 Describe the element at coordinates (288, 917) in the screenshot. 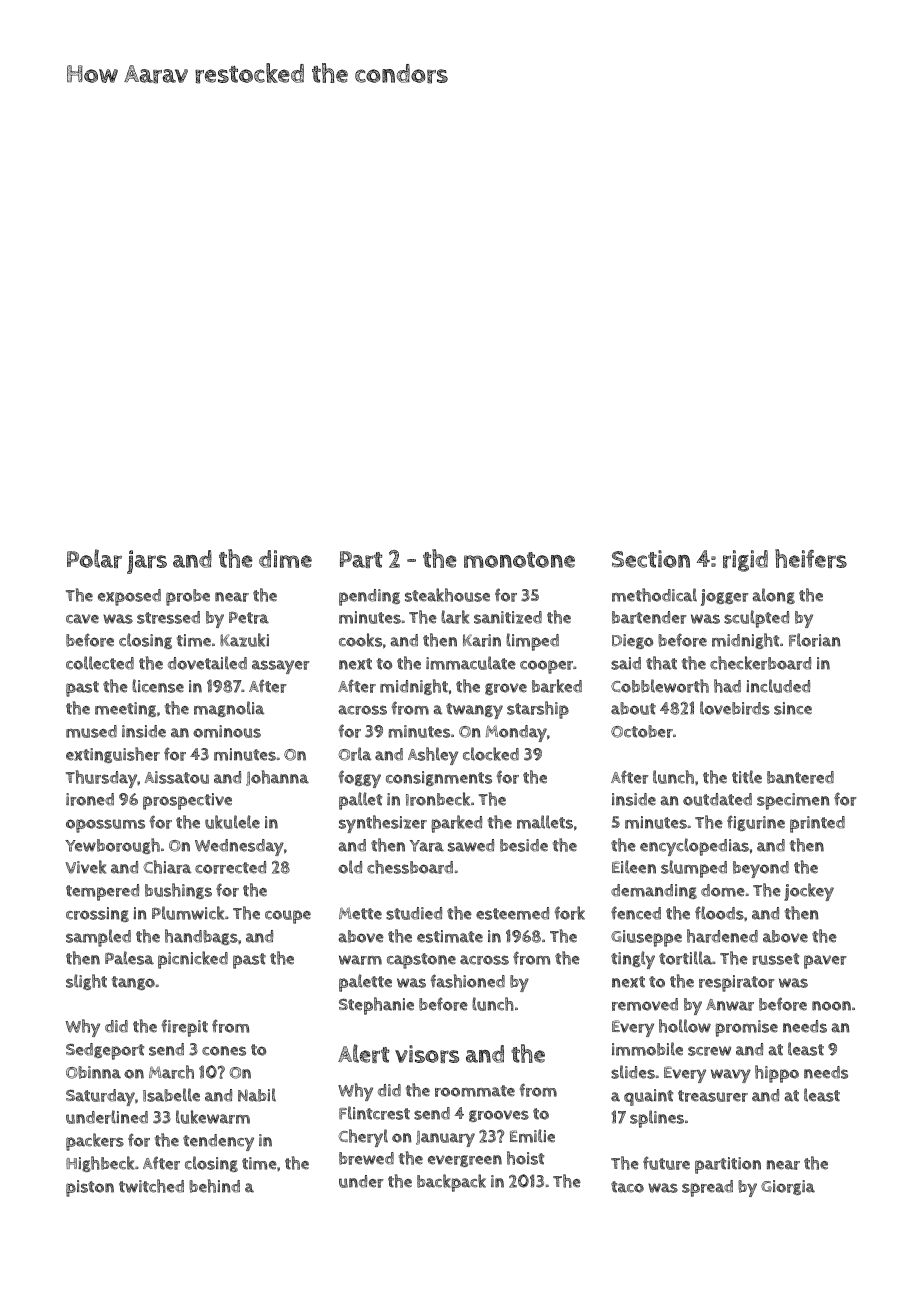

I see `coupe` at that location.
